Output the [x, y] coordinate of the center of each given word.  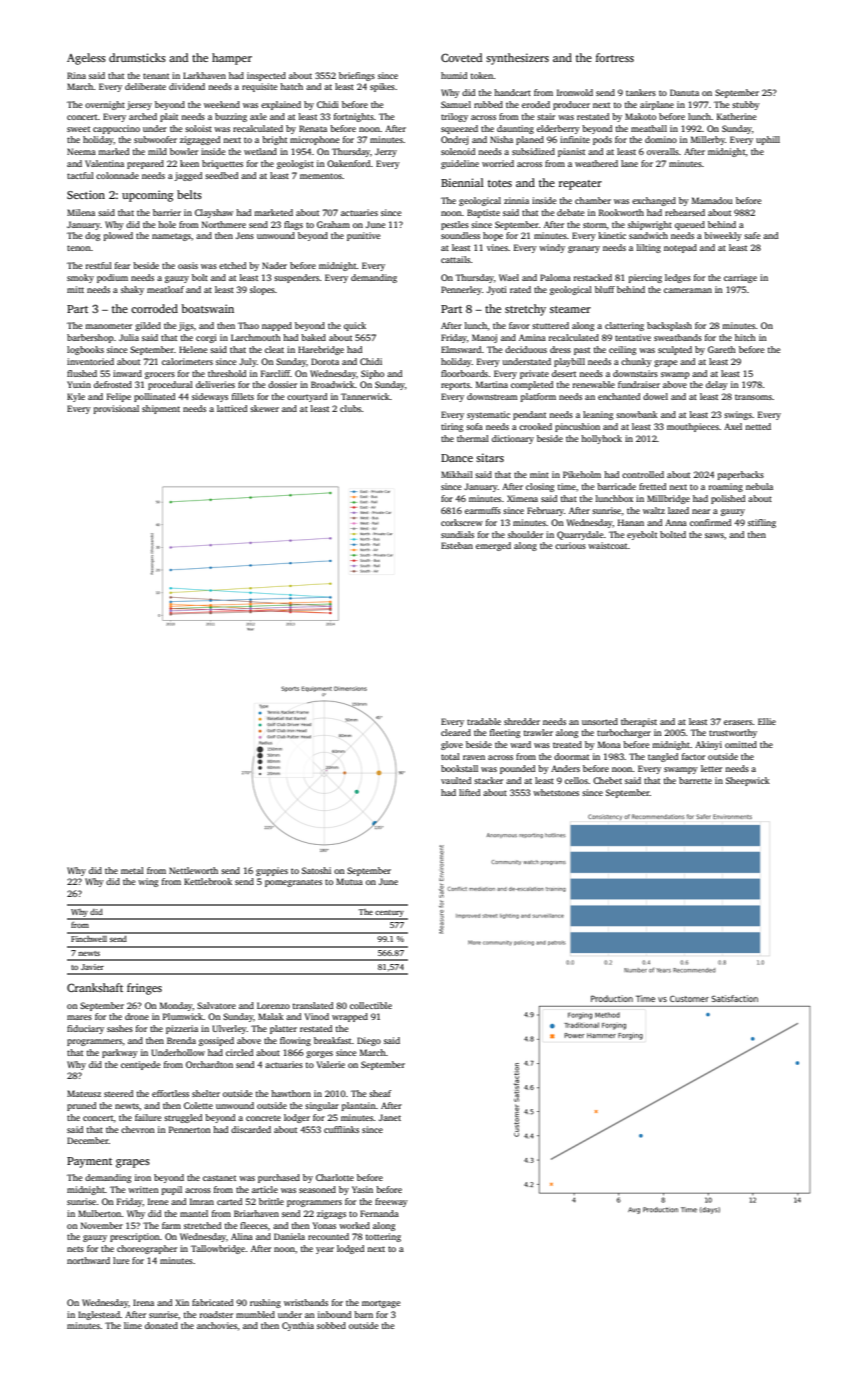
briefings [357, 76]
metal [132, 870]
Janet [390, 1117]
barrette [695, 780]
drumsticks [137, 57]
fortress [615, 57]
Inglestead [99, 1315]
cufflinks [341, 1129]
